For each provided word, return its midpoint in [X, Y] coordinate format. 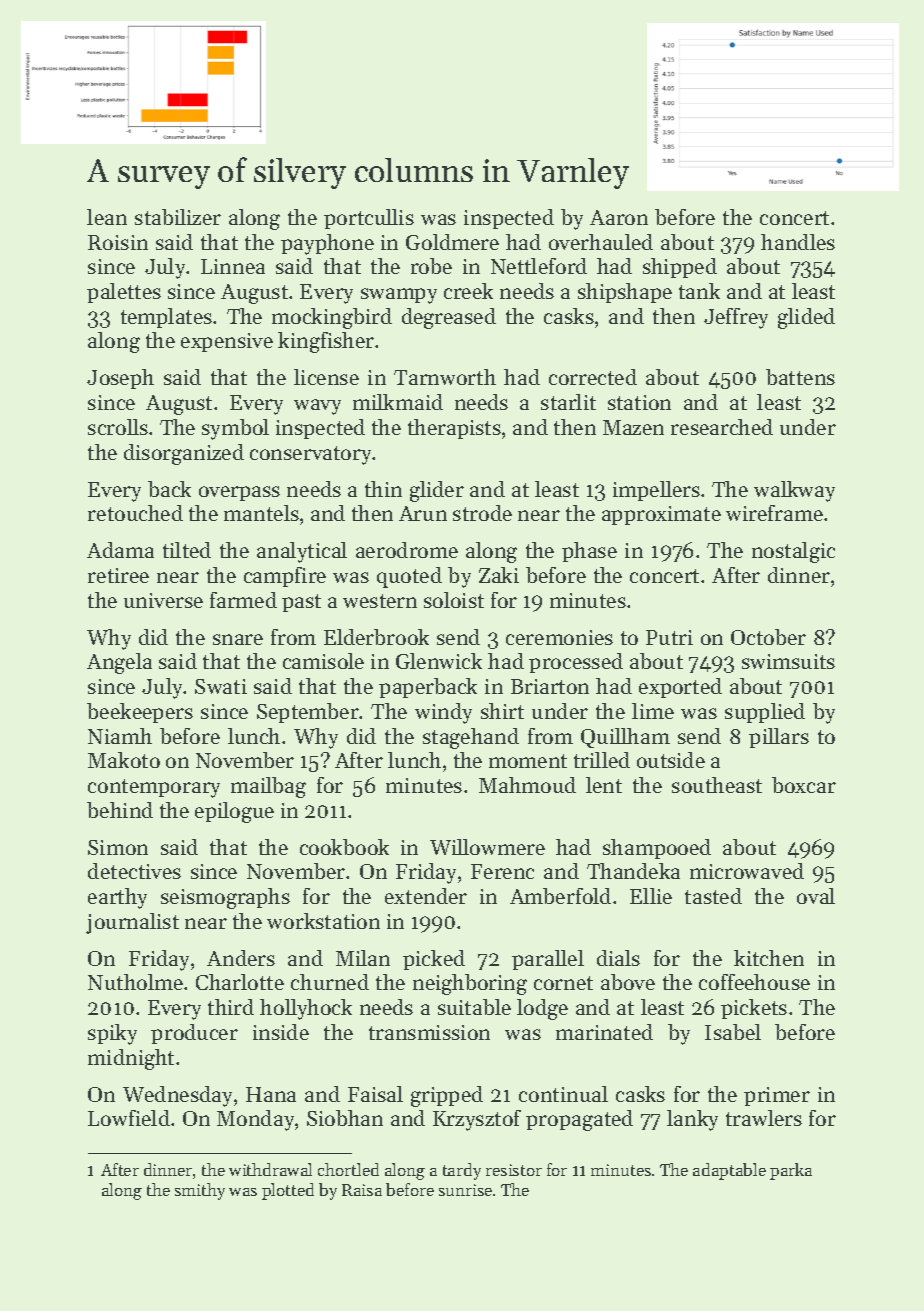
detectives [134, 871]
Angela [119, 663]
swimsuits [788, 661]
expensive [227, 342]
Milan [363, 958]
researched [722, 427]
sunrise [465, 1190]
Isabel [733, 1032]
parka [791, 1171]
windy [443, 713]
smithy [200, 1191]
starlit [568, 402]
